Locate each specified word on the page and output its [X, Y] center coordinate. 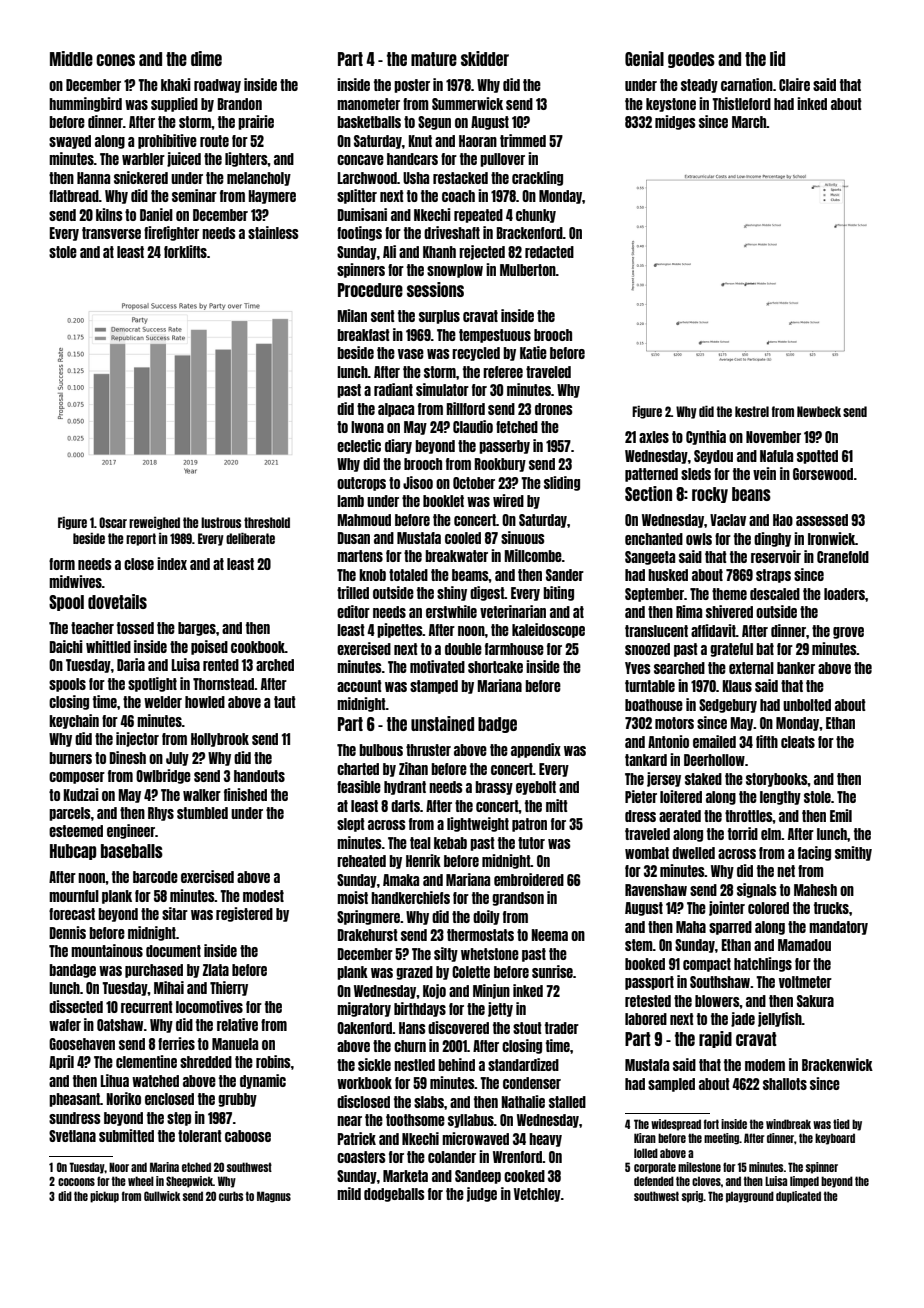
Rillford [466, 408]
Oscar [113, 522]
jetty [500, 1009]
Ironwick [831, 538]
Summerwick [467, 103]
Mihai [169, 987]
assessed [822, 520]
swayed [70, 142]
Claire [794, 84]
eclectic [359, 445]
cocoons [76, 1182]
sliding [562, 483]
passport [649, 983]
